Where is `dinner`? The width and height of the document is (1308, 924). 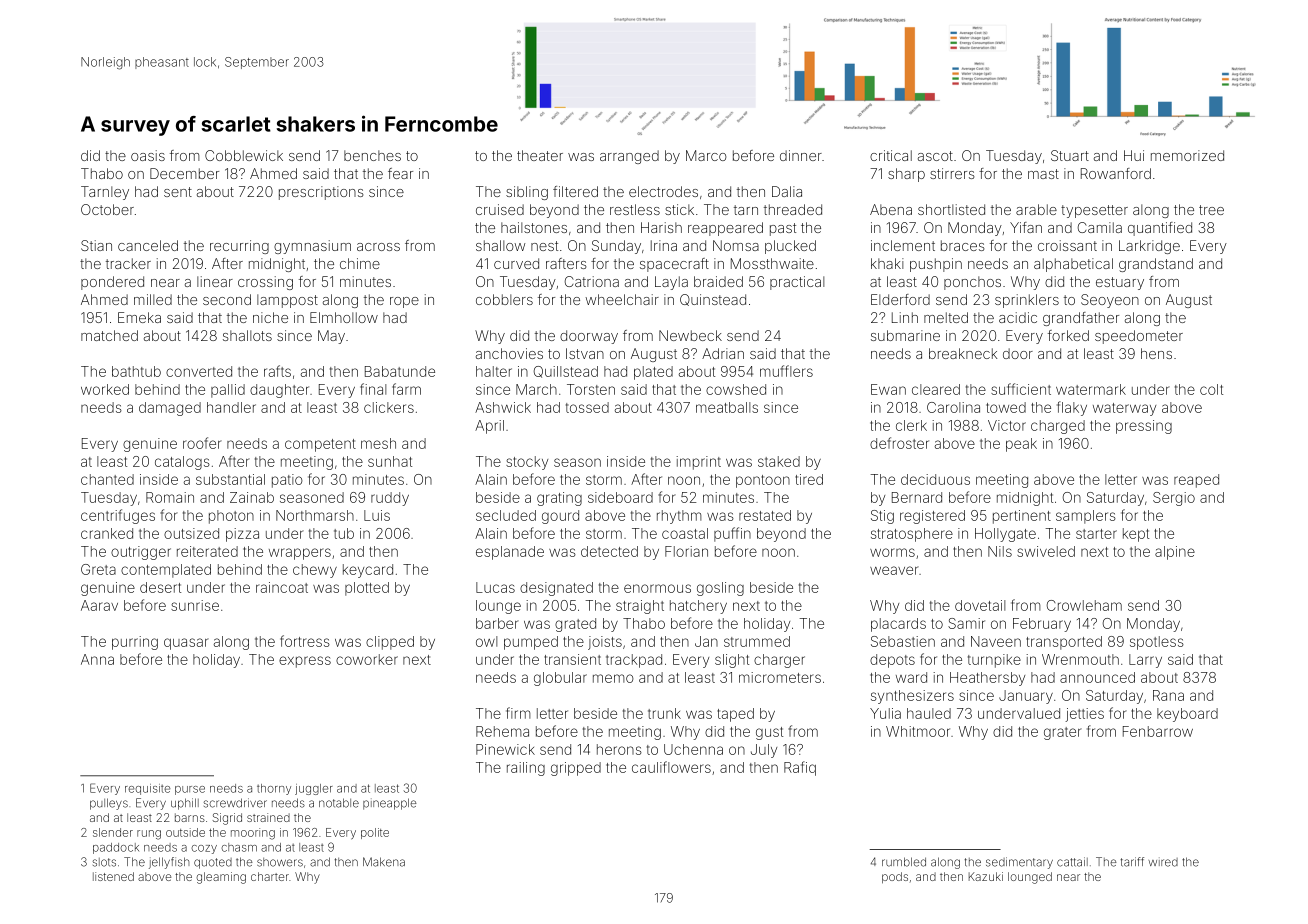 dinner is located at coordinates (801, 155).
